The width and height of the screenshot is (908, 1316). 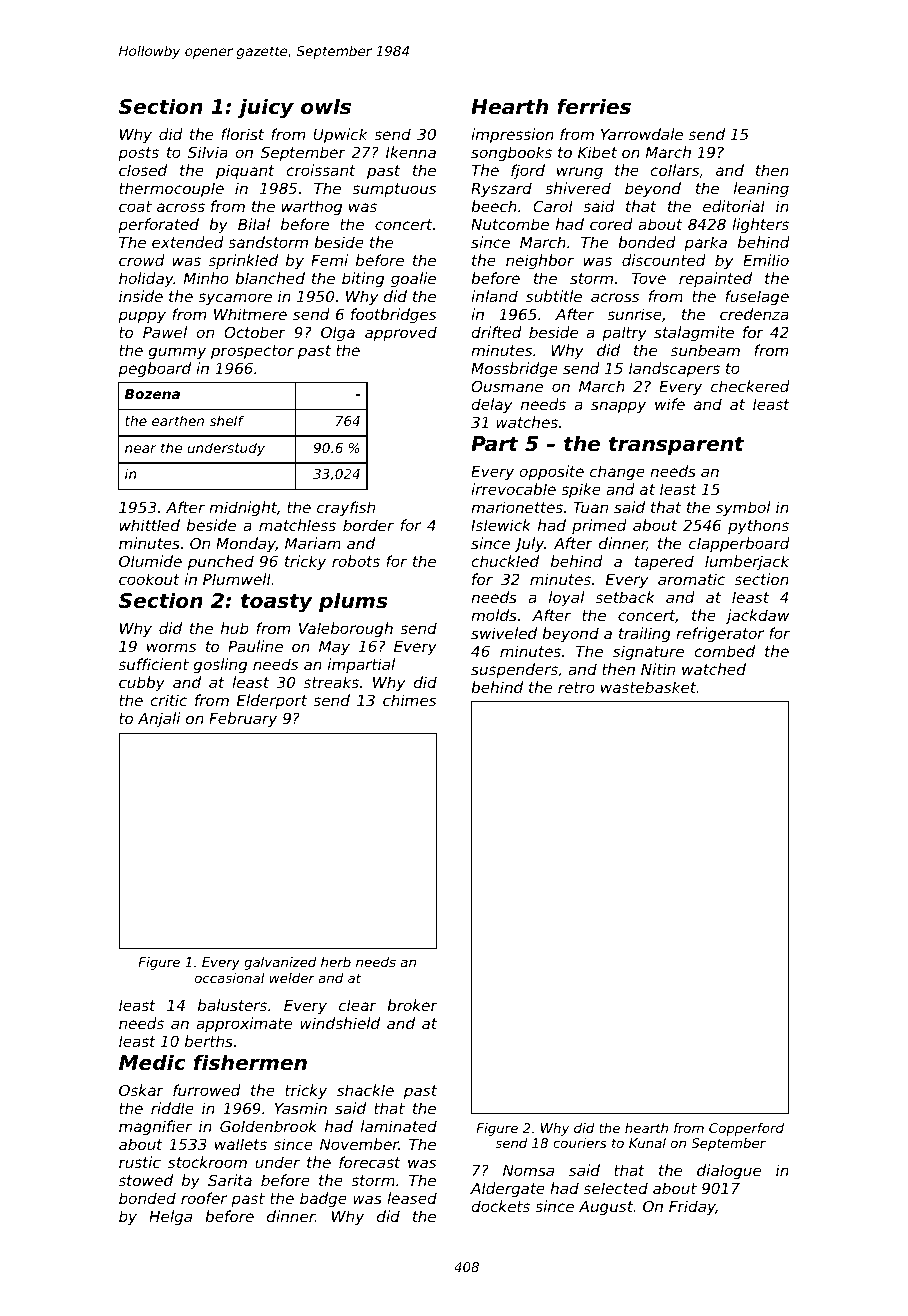 What do you see at coordinates (611, 224) in the screenshot?
I see `cored` at bounding box center [611, 224].
